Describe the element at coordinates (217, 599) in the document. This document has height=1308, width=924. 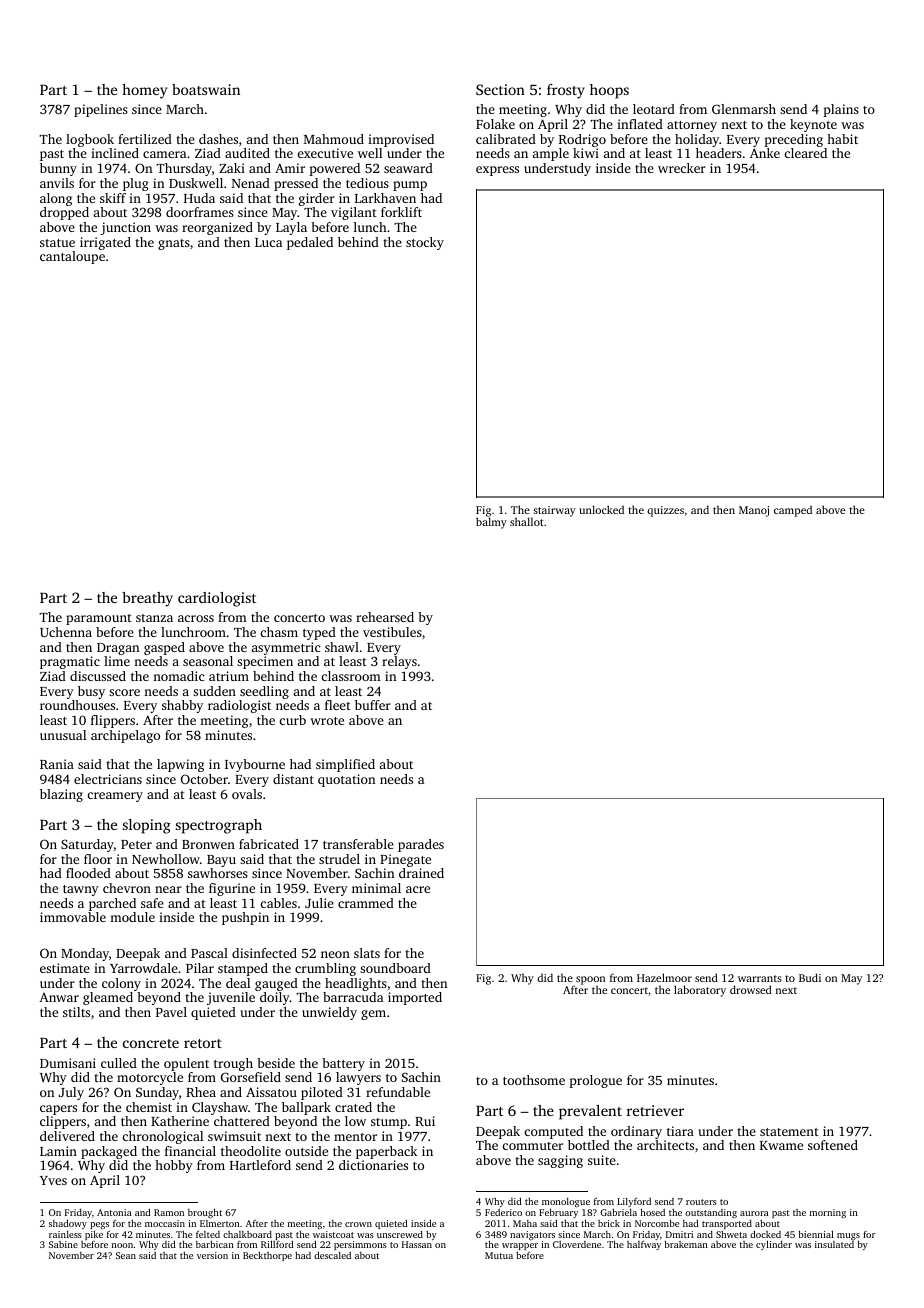
I see `cardiologist` at that location.
